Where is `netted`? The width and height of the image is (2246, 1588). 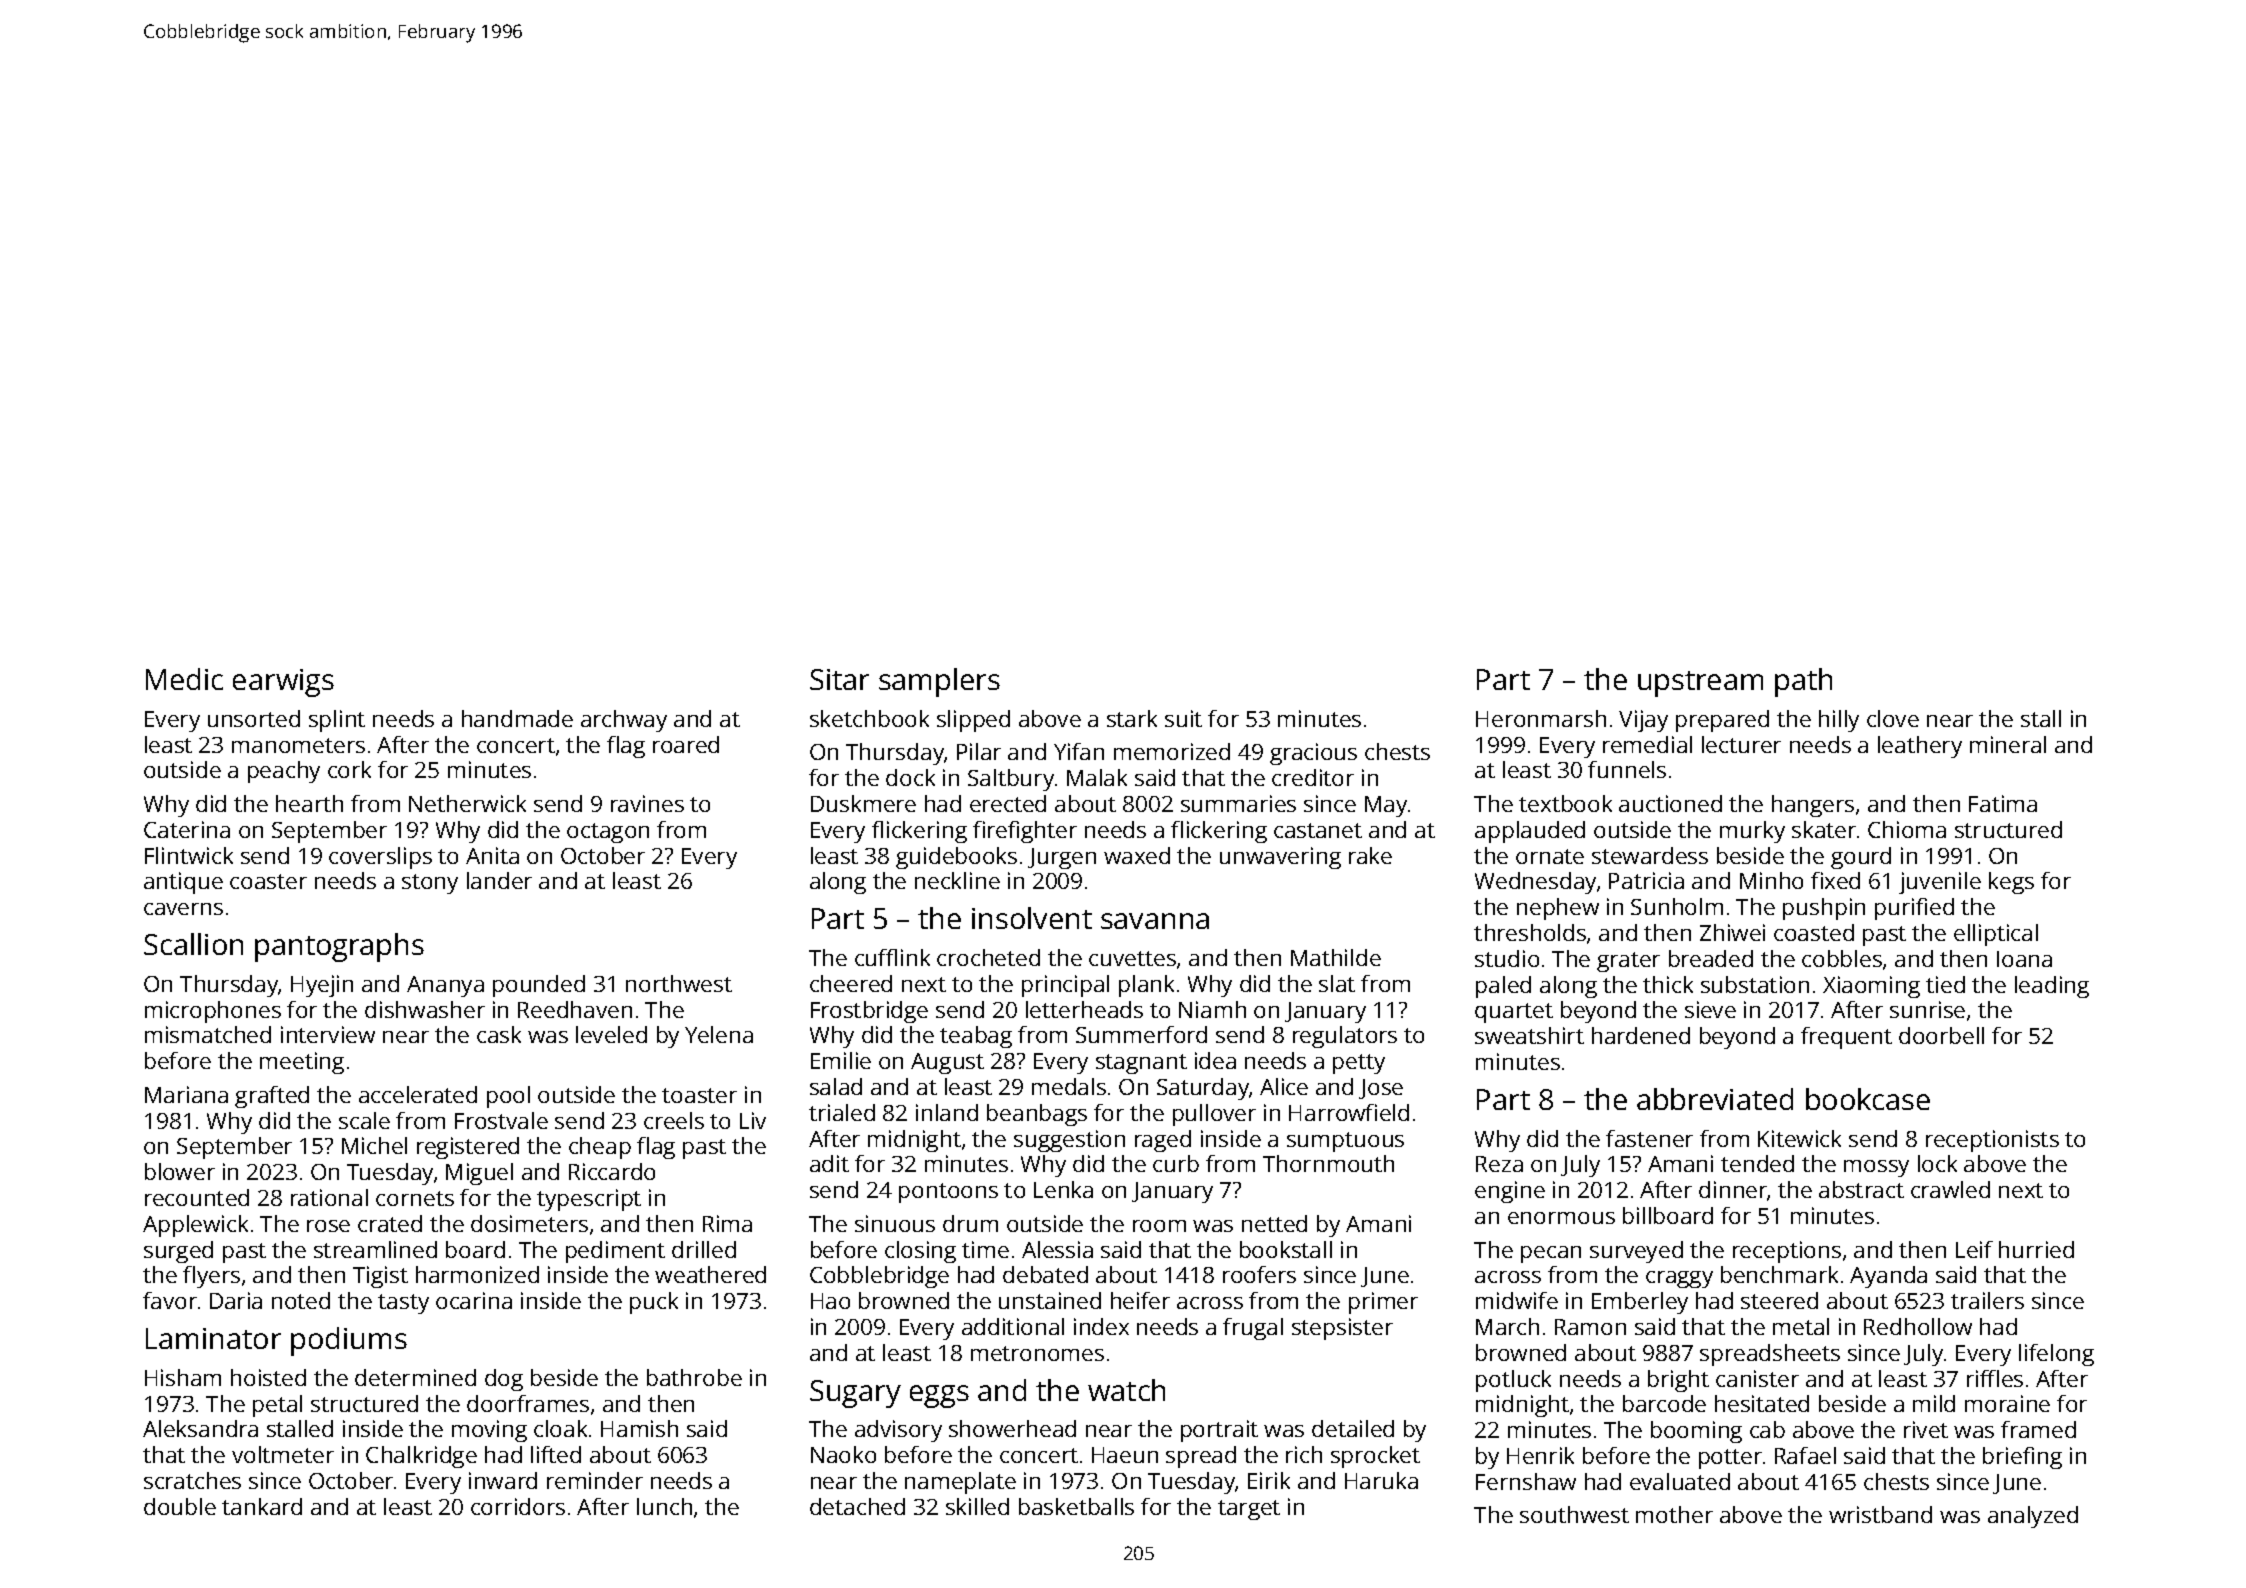
netted is located at coordinates (1274, 1223).
